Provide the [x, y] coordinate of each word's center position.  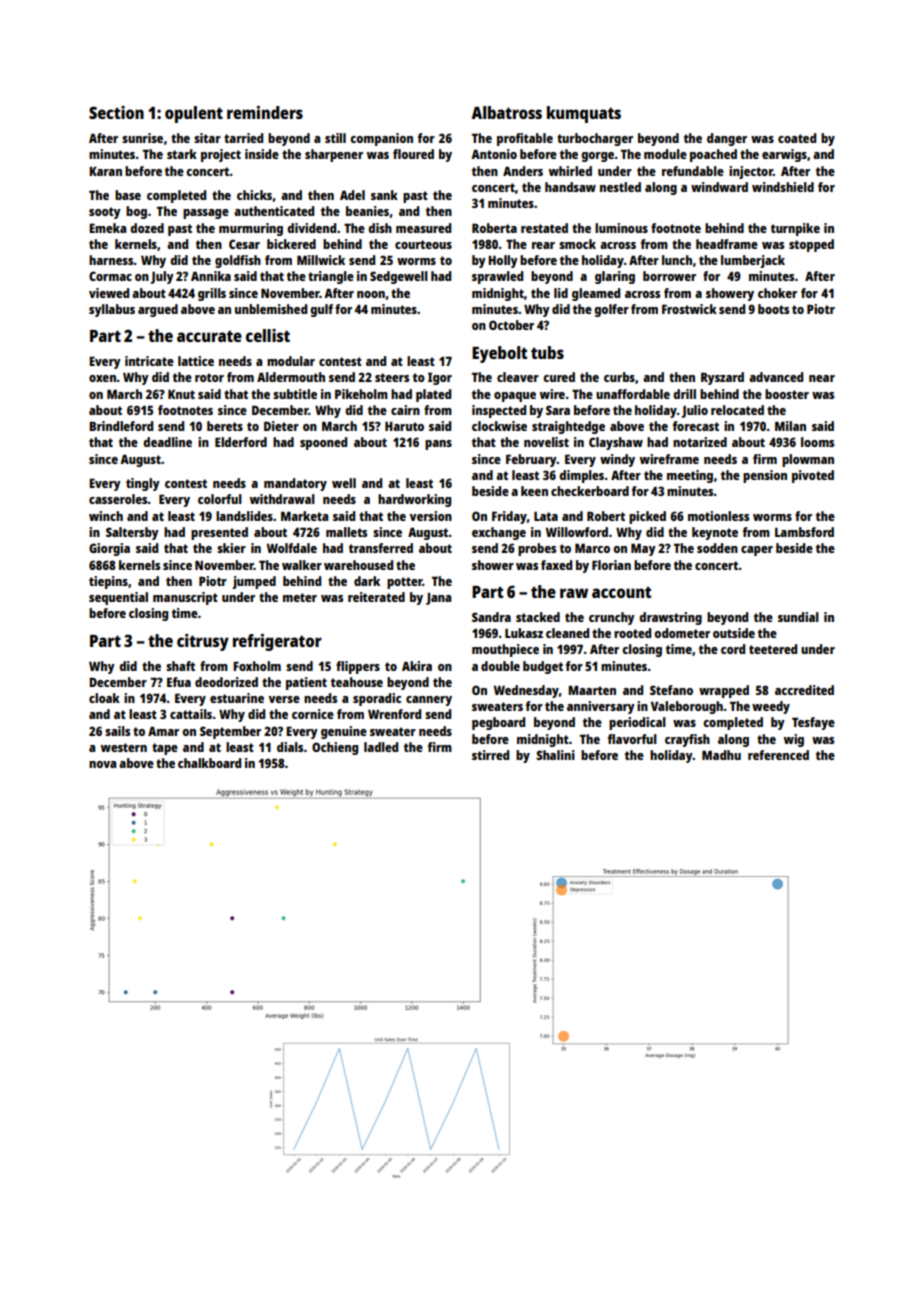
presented [219, 533]
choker [777, 293]
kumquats [584, 114]
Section [116, 112]
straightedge [568, 427]
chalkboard [209, 763]
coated [797, 138]
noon [371, 294]
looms [817, 442]
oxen [103, 378]
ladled [381, 747]
